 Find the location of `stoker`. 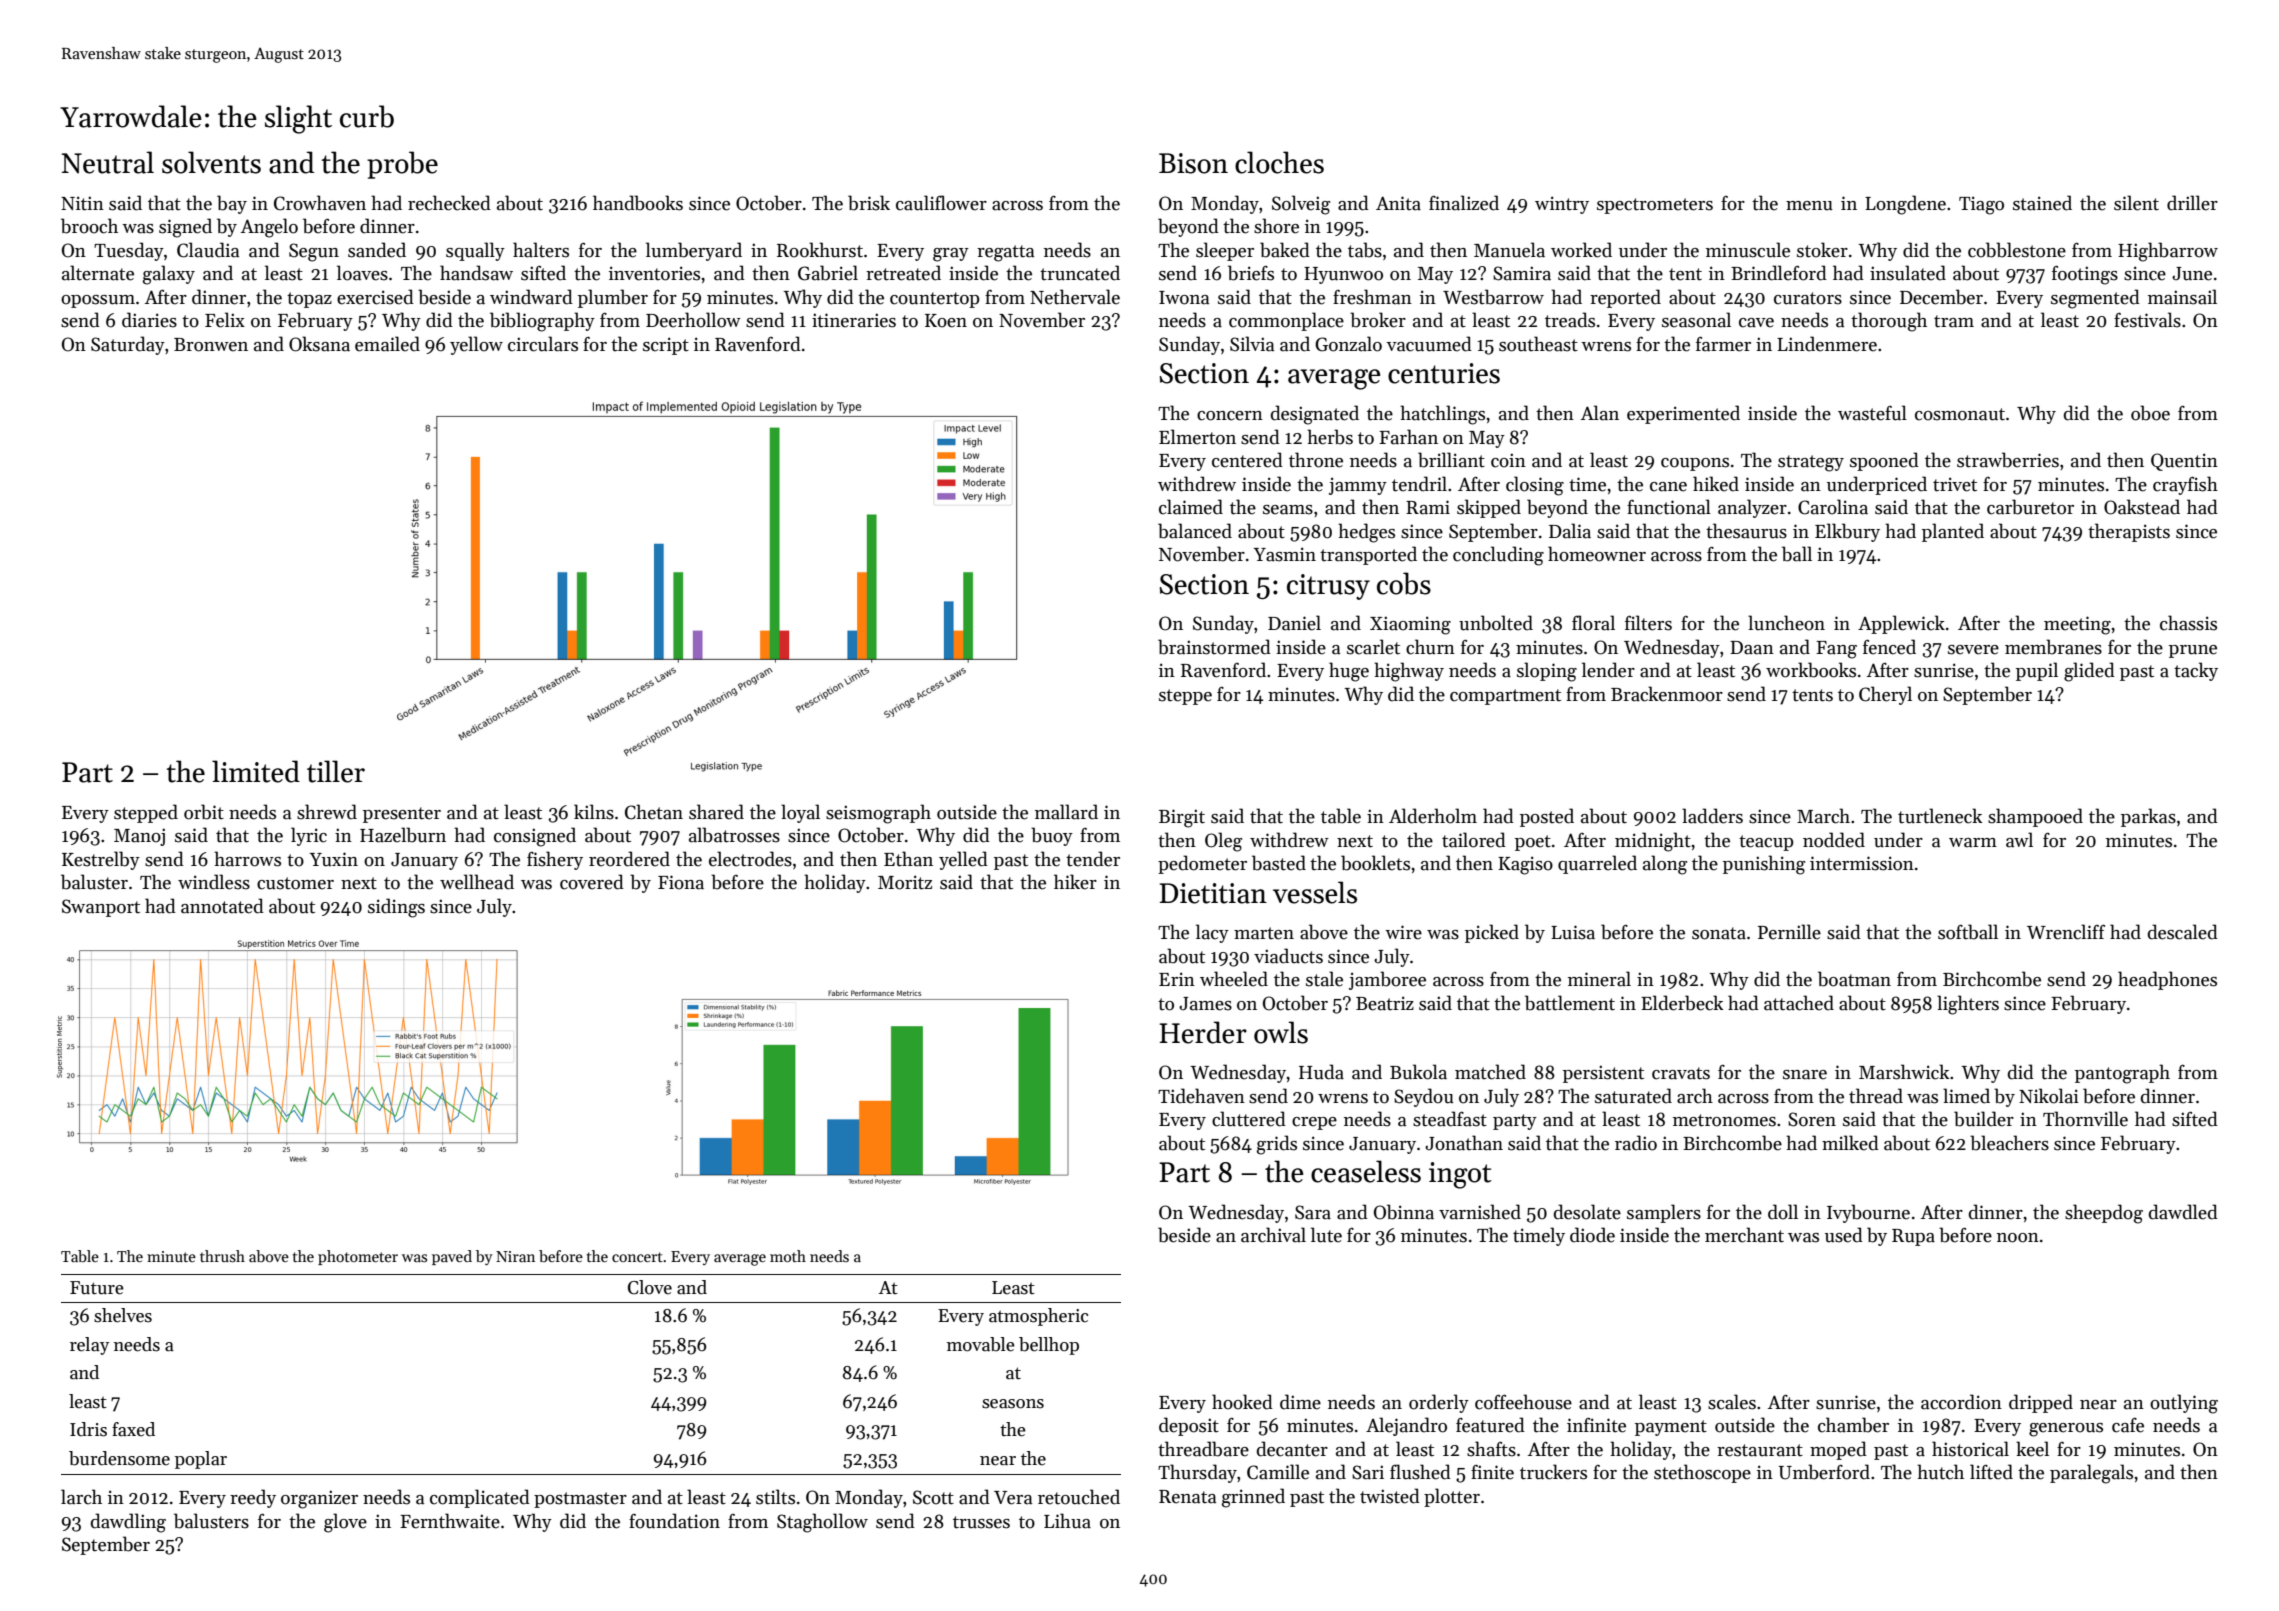

stoker is located at coordinates (1822, 250).
